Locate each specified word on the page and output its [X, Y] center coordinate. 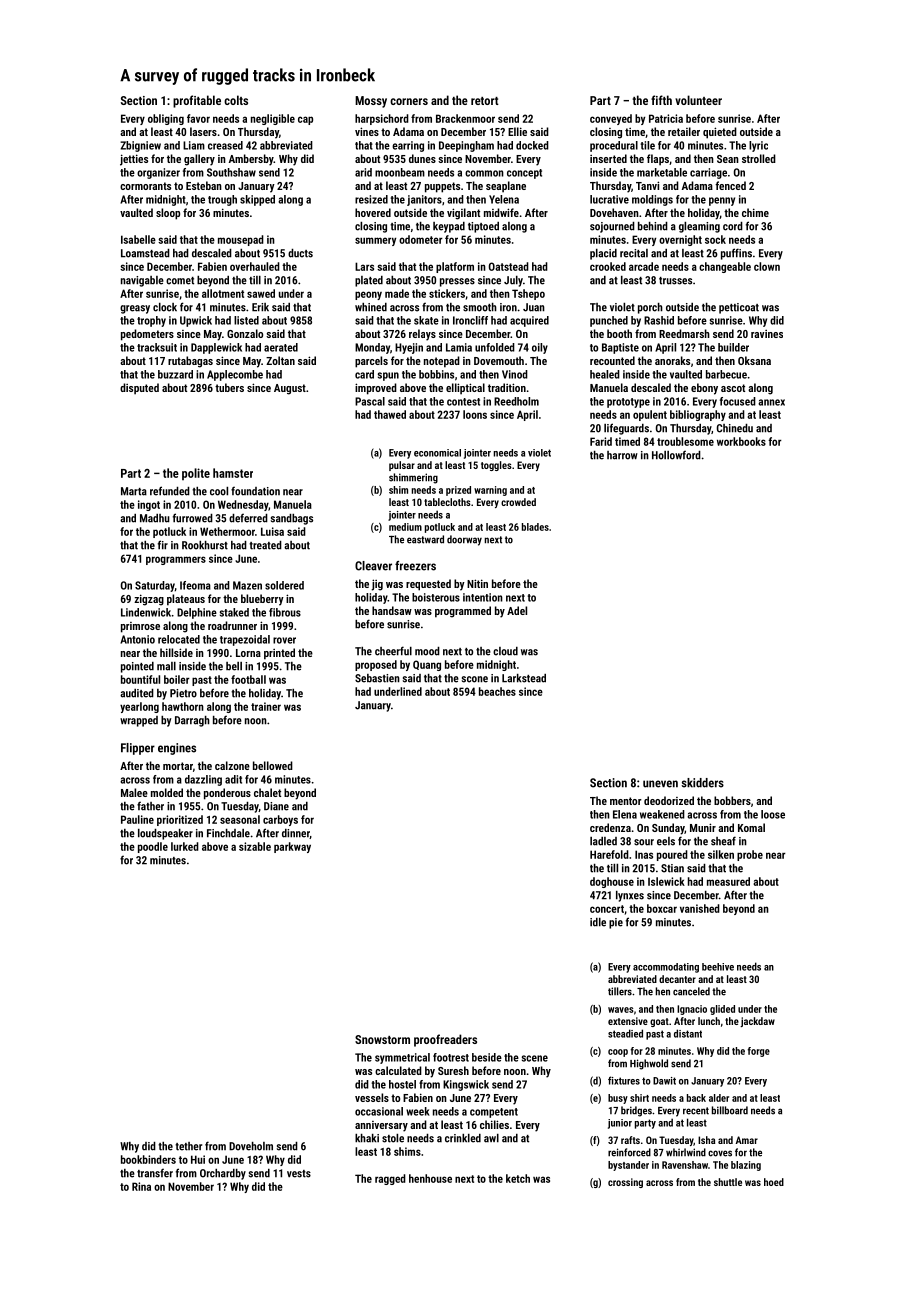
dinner [296, 834]
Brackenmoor [465, 118]
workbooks [741, 441]
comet [180, 281]
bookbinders [148, 1159]
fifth [661, 100]
